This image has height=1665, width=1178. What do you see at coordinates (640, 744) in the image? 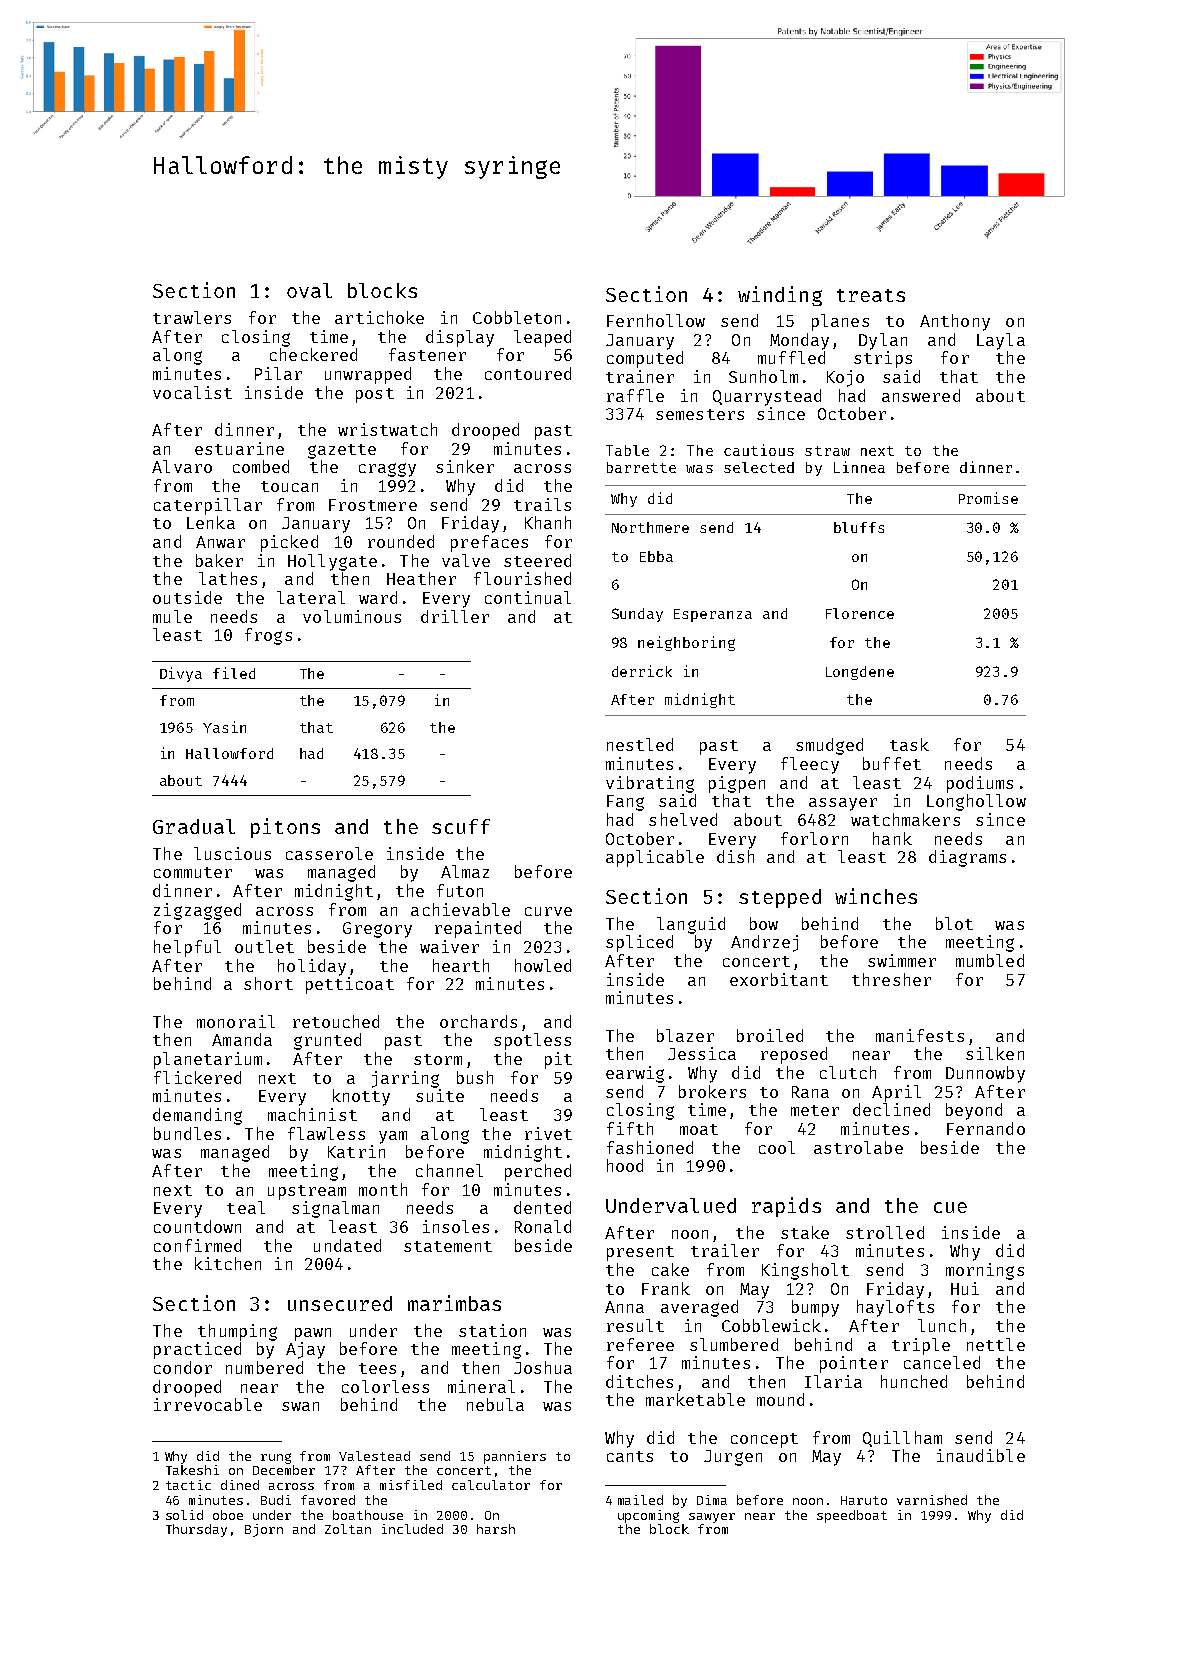
I see `nestled` at bounding box center [640, 744].
